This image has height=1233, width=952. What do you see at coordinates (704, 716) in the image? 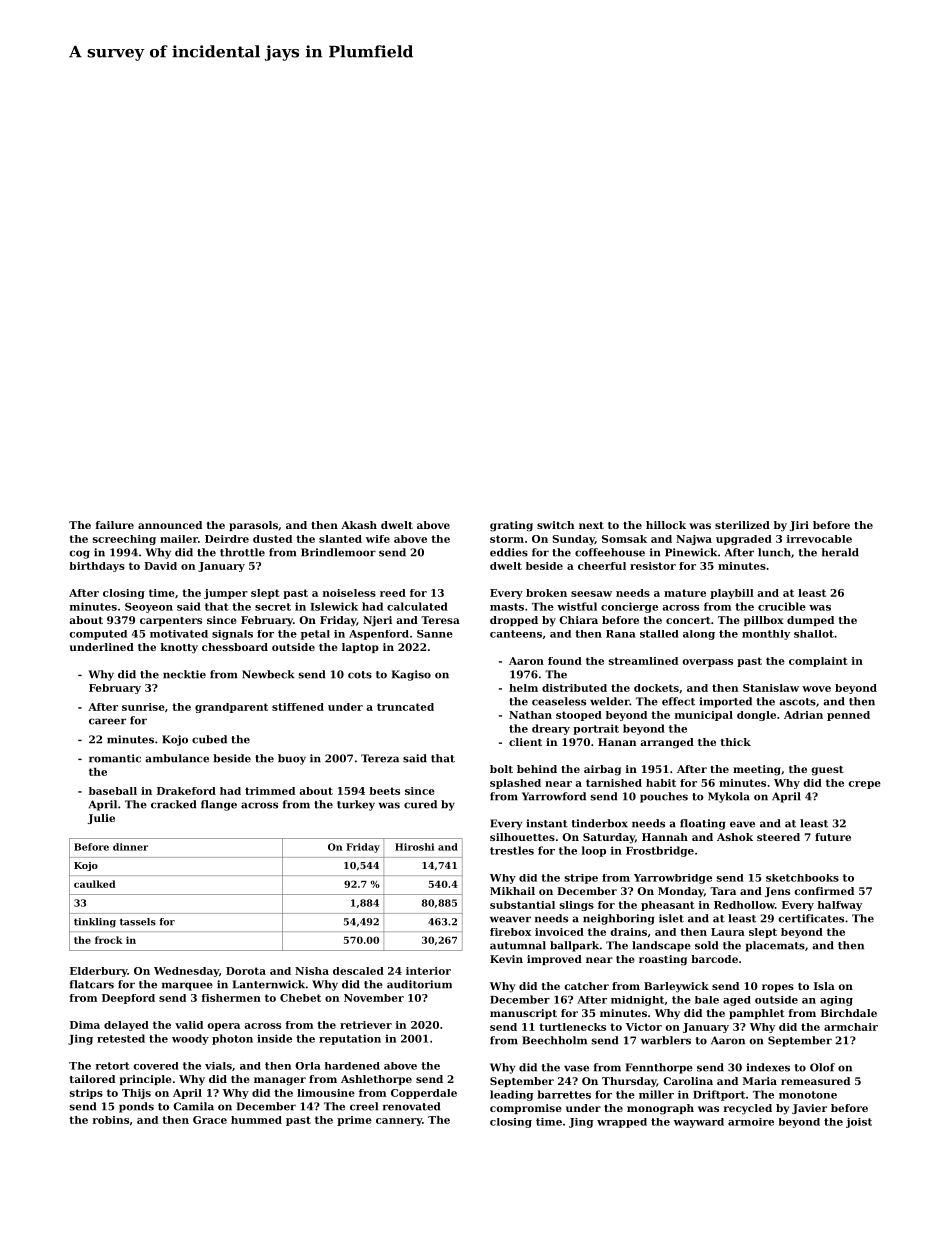
I see `municipal` at bounding box center [704, 716].
